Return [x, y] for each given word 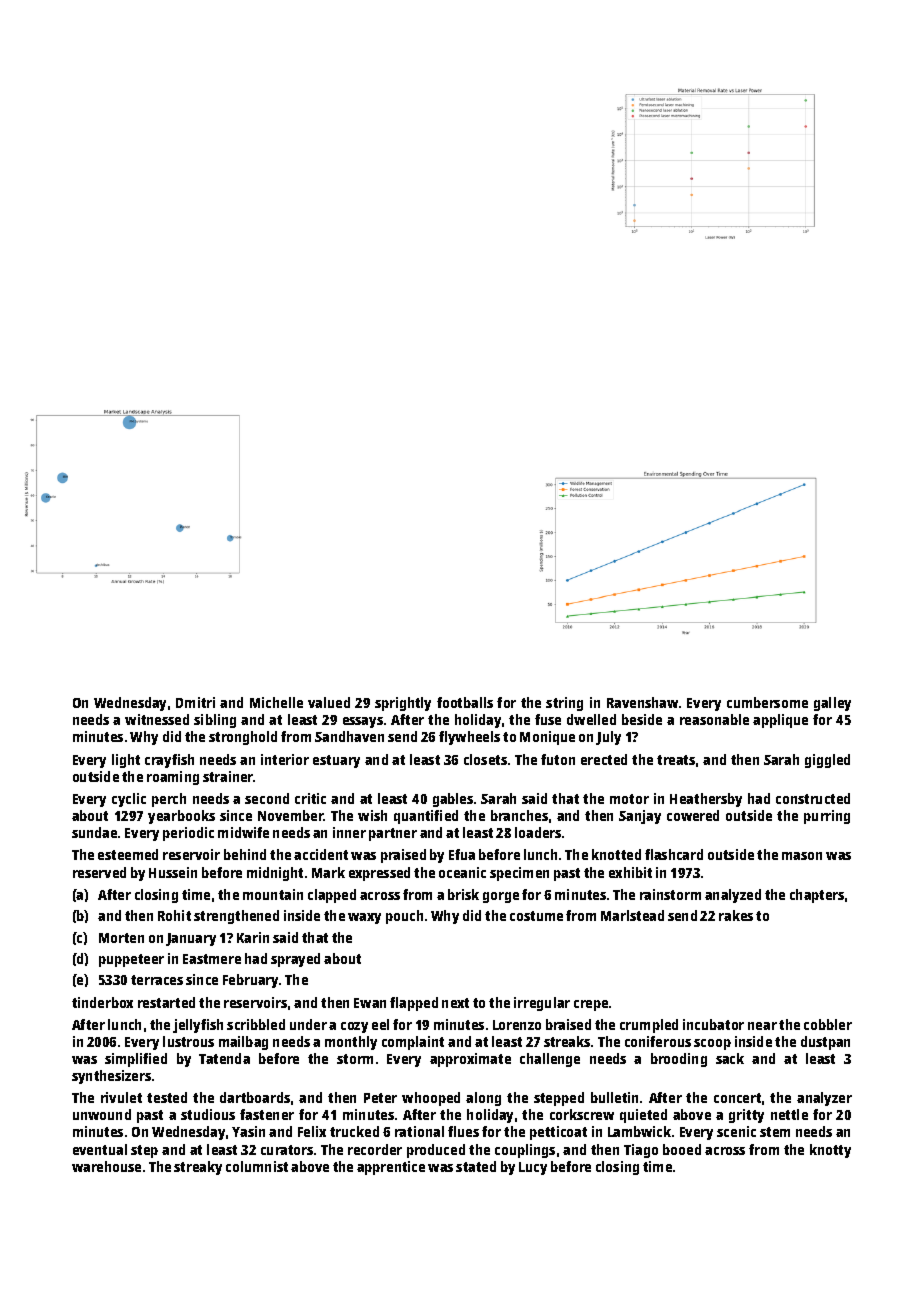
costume [536, 916]
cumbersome [767, 702]
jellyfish [198, 1026]
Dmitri [195, 702]
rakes [736, 915]
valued [329, 702]
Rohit [174, 915]
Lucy [533, 1168]
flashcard [674, 854]
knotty [830, 1151]
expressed [379, 874]
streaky [198, 1168]
